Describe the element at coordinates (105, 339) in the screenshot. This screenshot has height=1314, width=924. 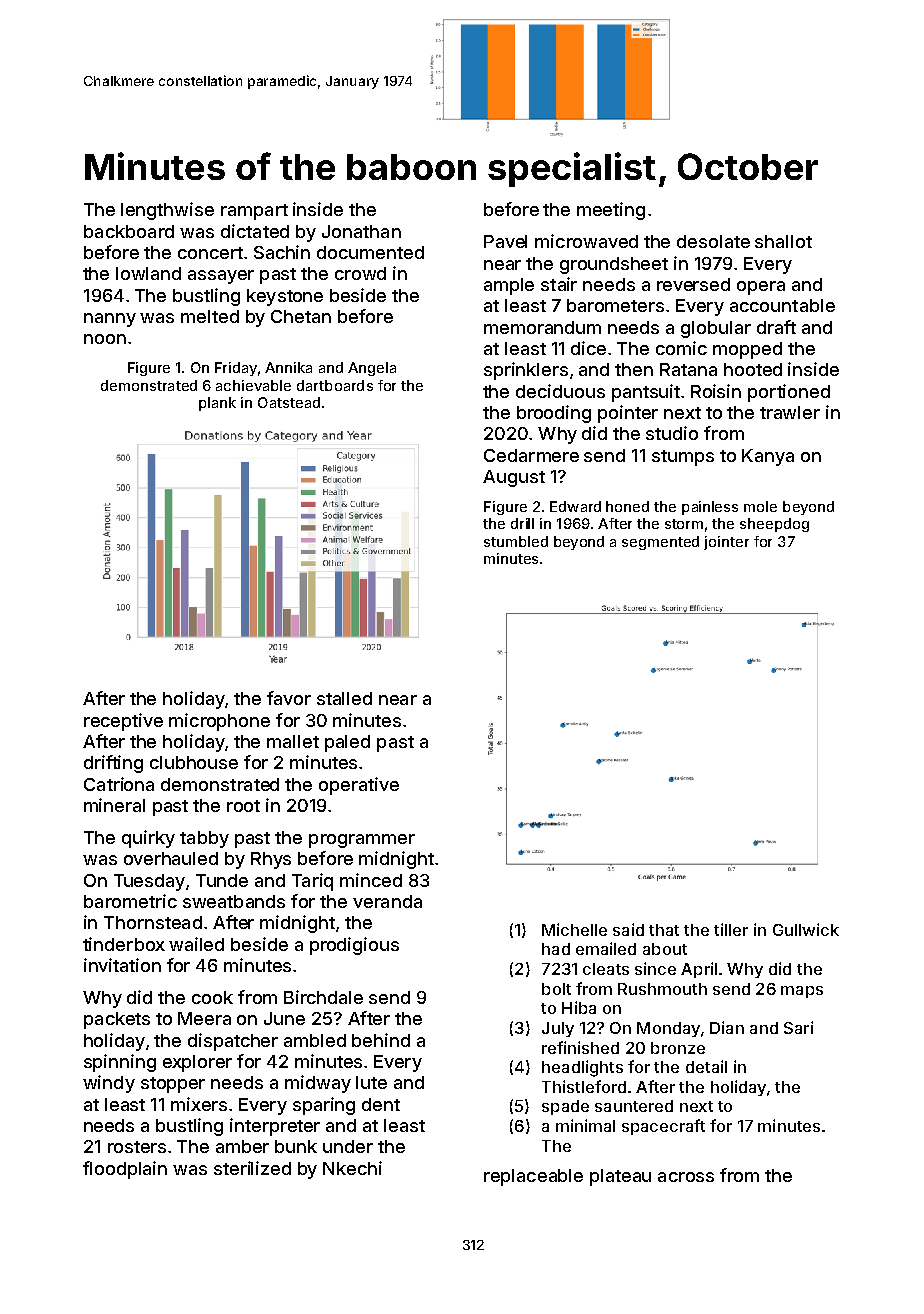
I see `noon` at that location.
